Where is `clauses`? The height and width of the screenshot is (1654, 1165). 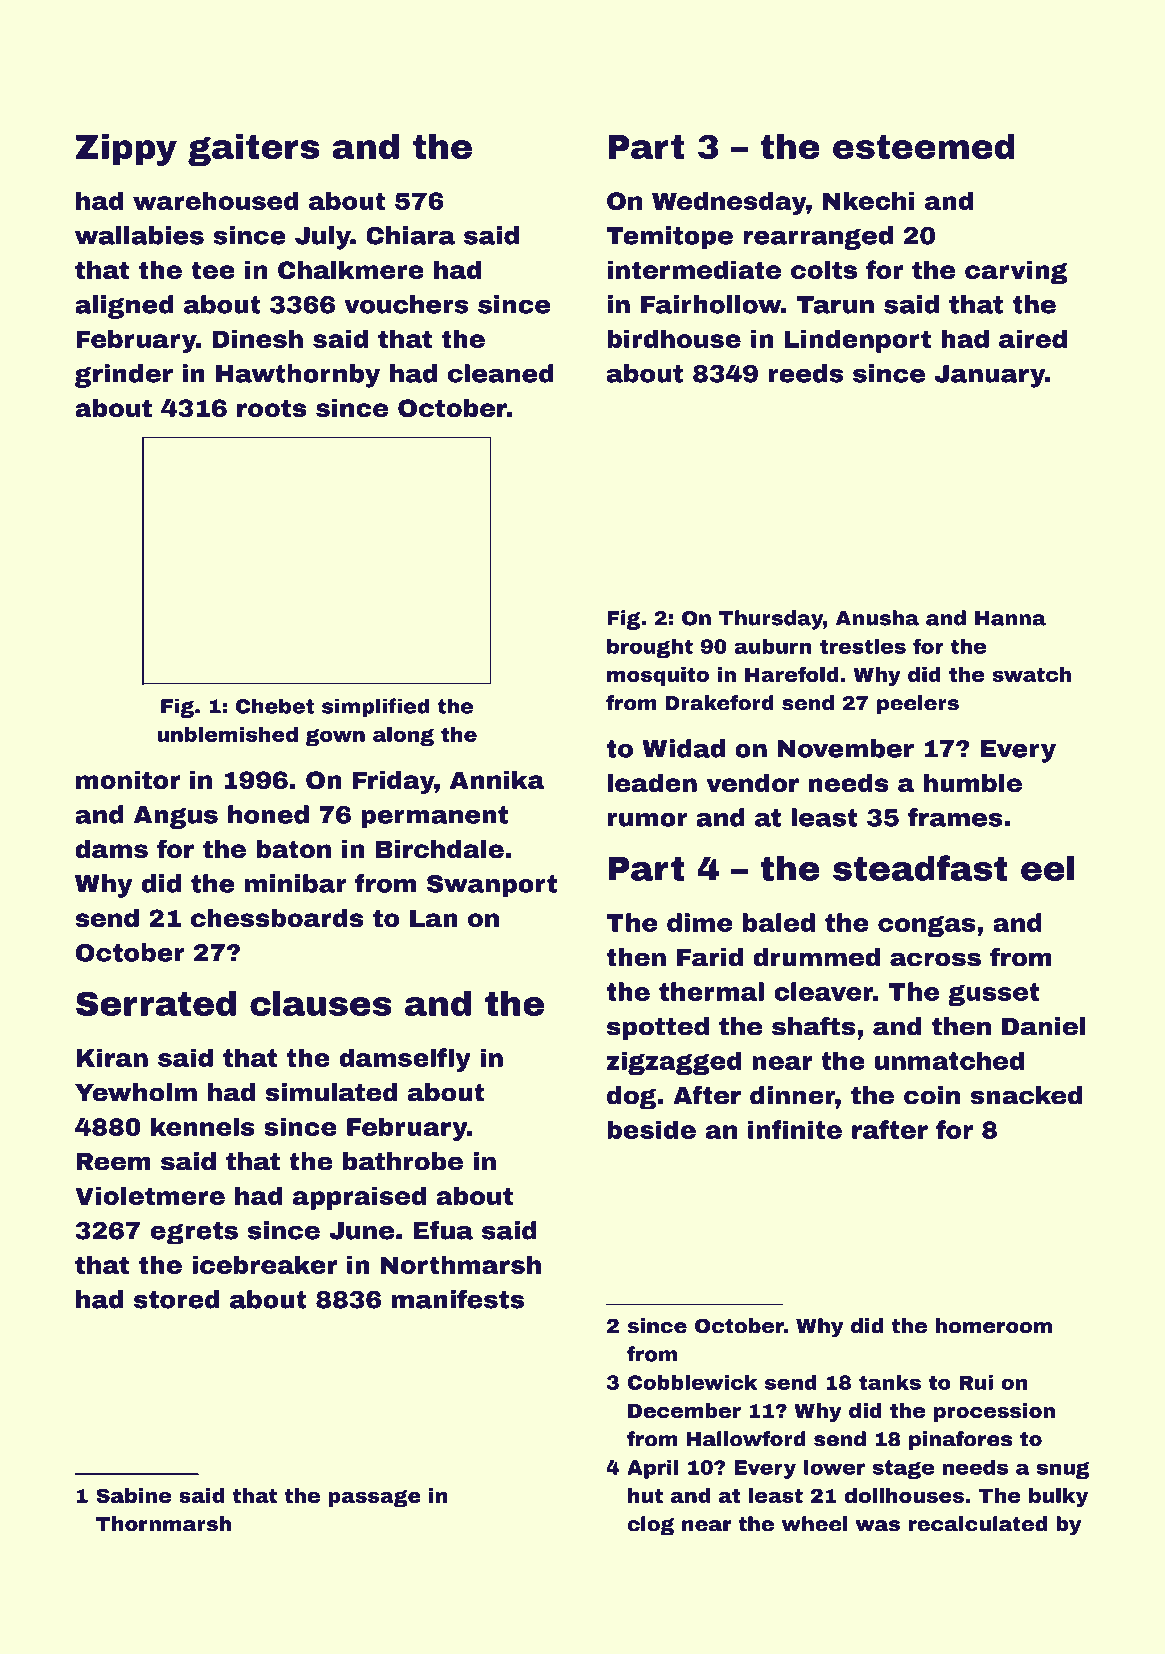
clauses is located at coordinates (321, 1003).
